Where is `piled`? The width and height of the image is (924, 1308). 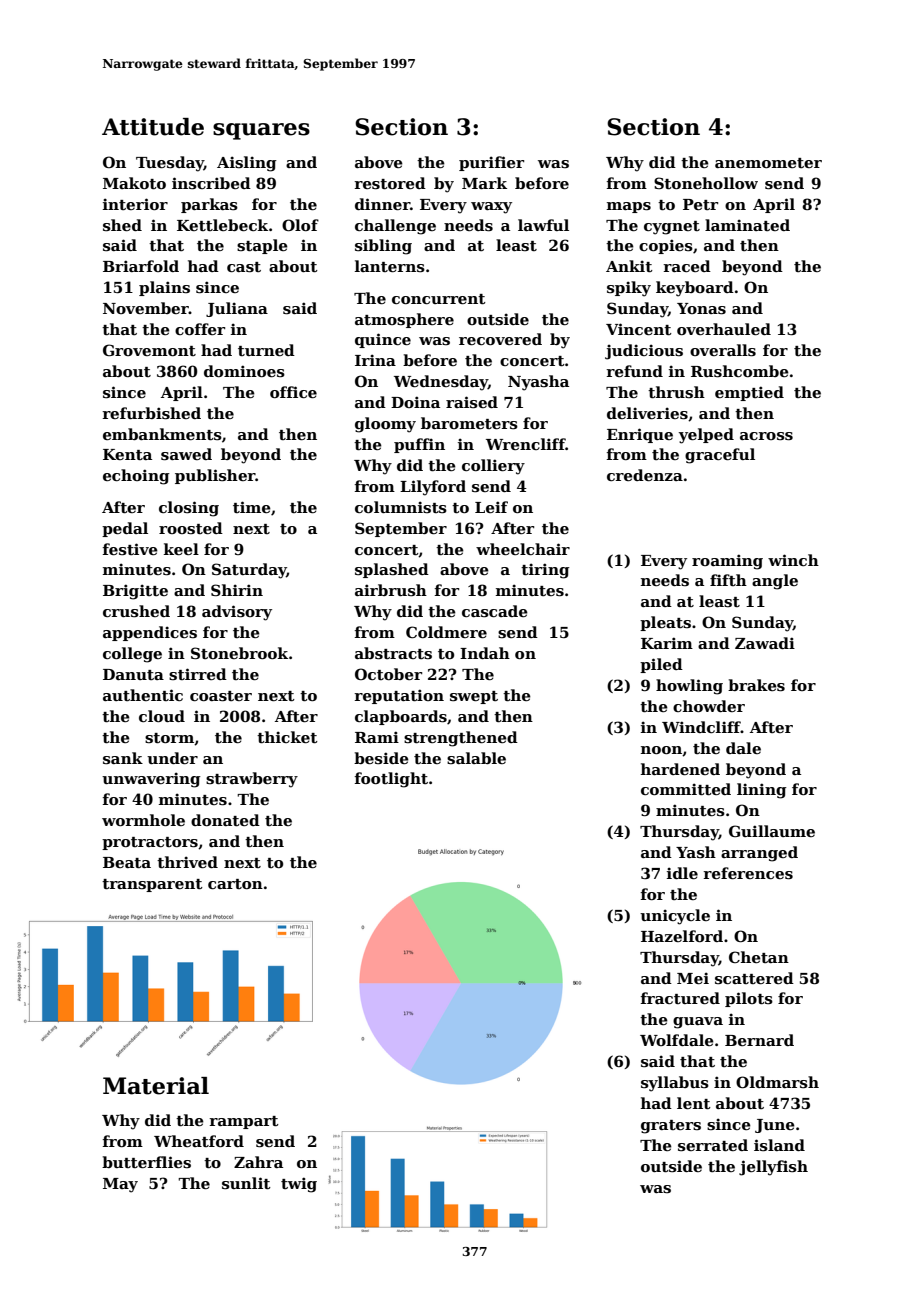
piled is located at coordinates (661, 665).
